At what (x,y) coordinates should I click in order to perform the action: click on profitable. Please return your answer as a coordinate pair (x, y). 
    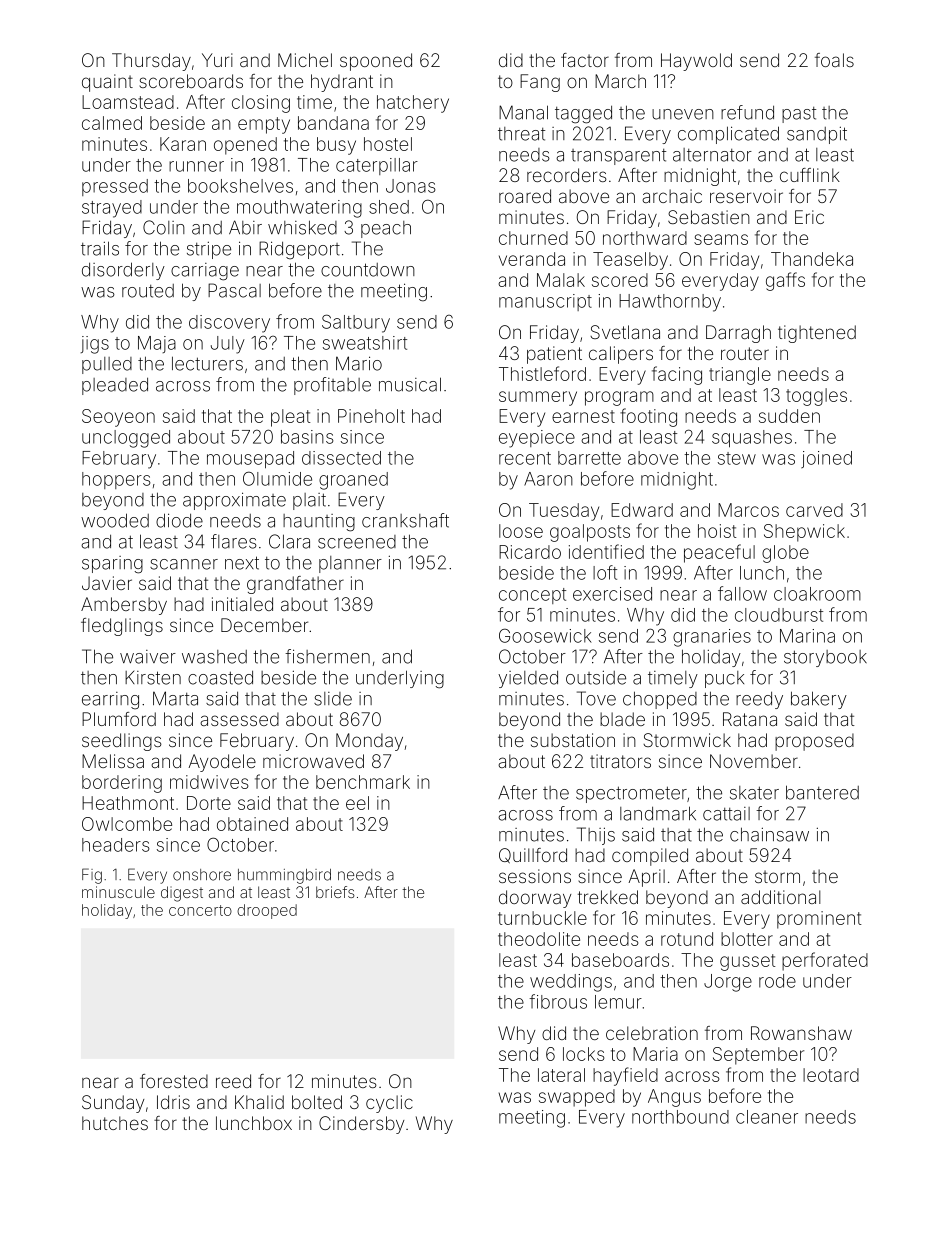
    Looking at the image, I should click on (332, 386).
